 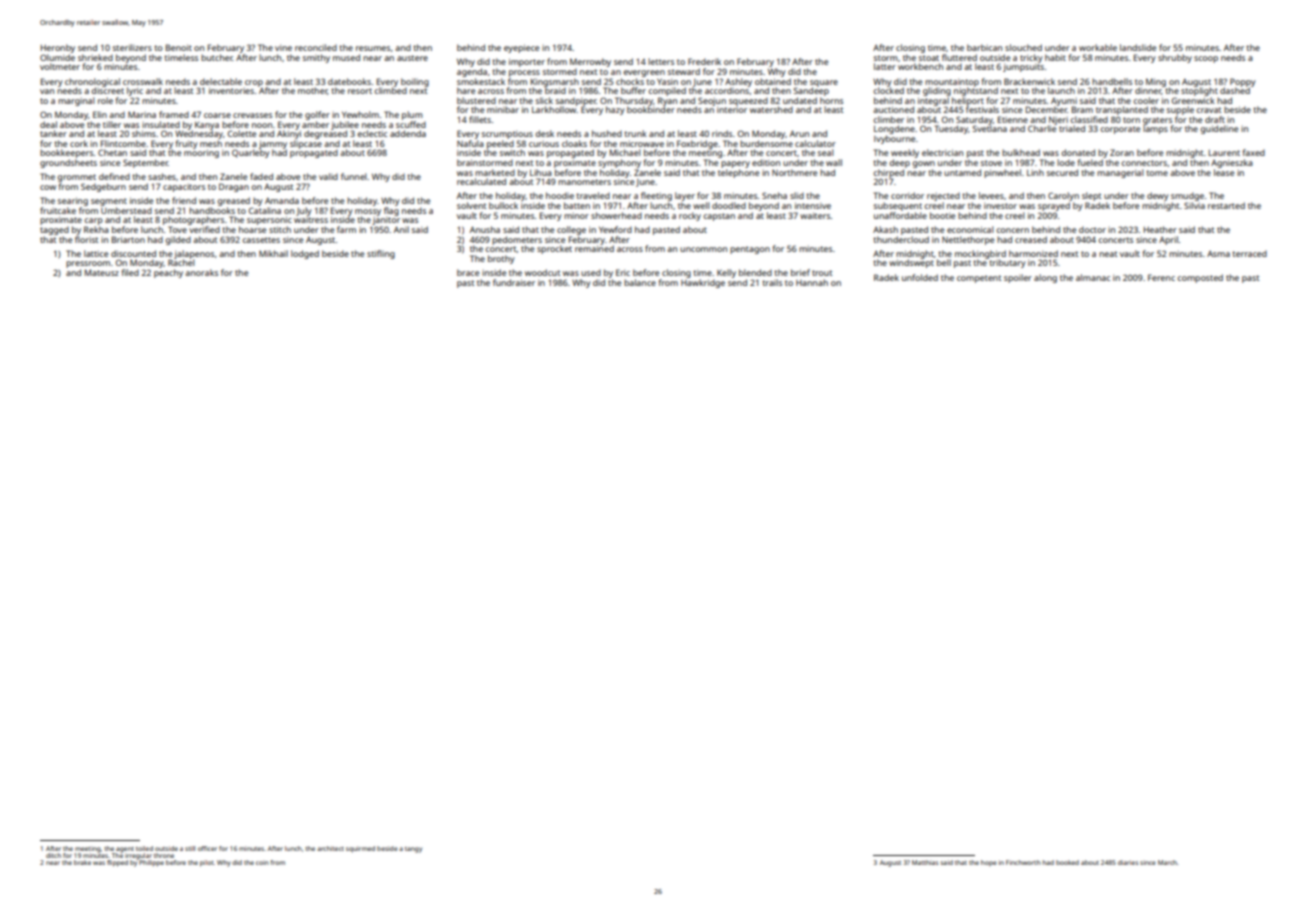 What do you see at coordinates (413, 850) in the screenshot?
I see `tangy` at bounding box center [413, 850].
